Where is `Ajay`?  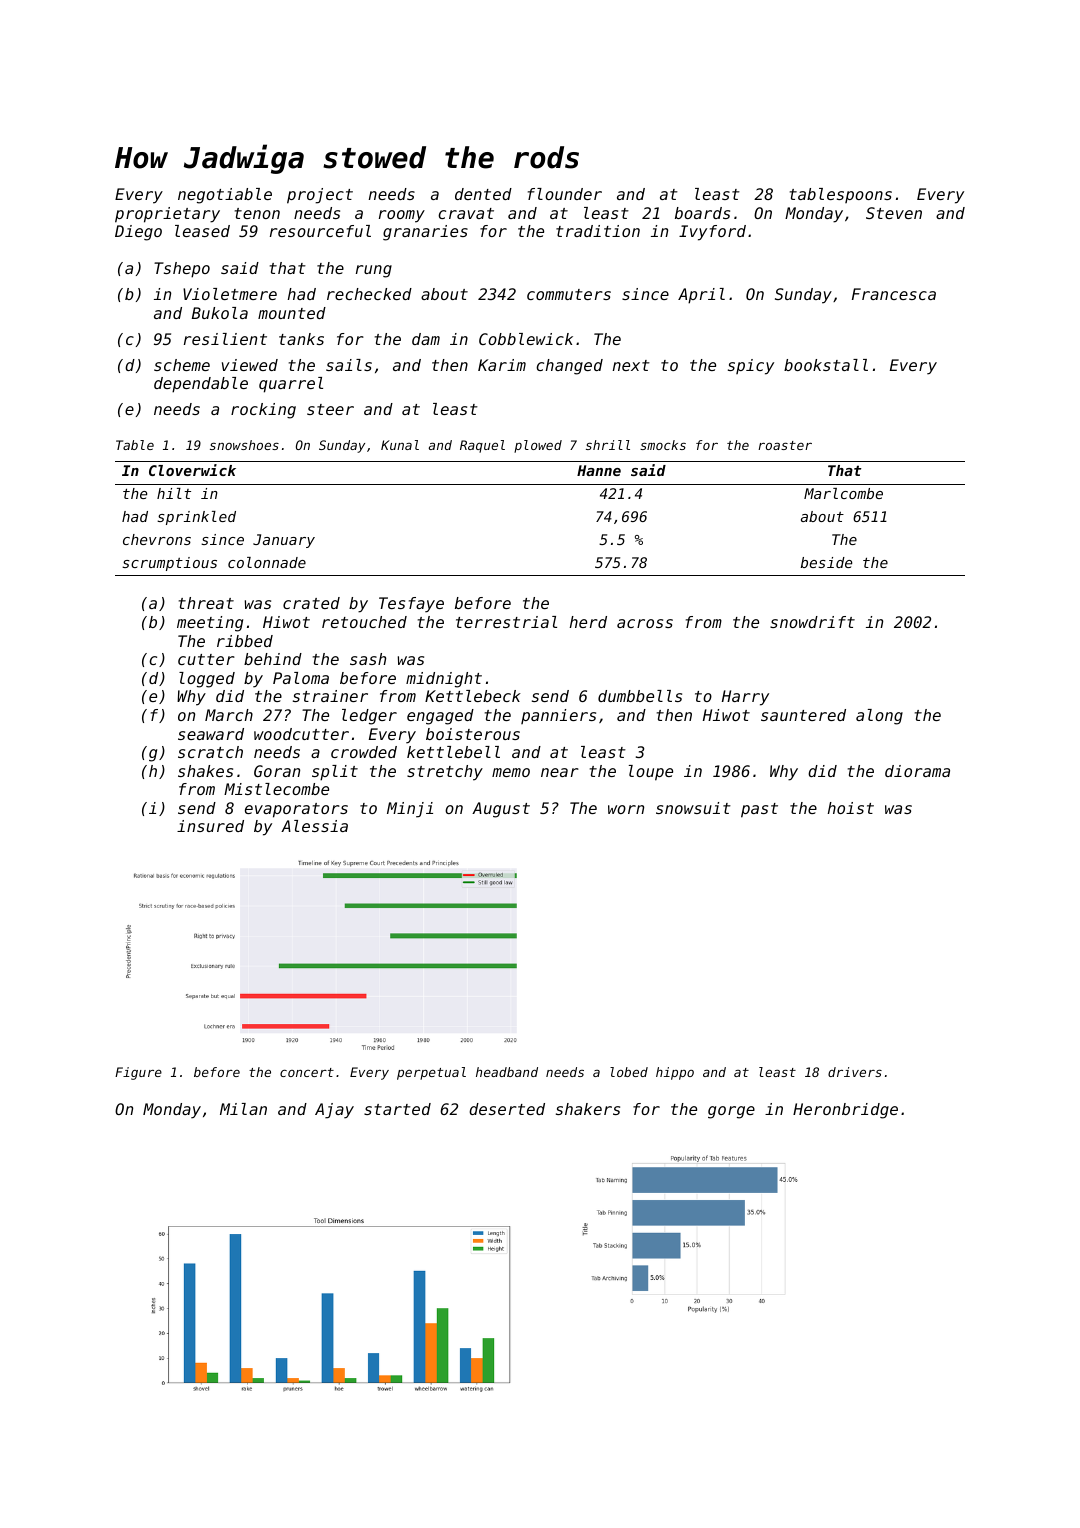 Ajay is located at coordinates (334, 1111).
